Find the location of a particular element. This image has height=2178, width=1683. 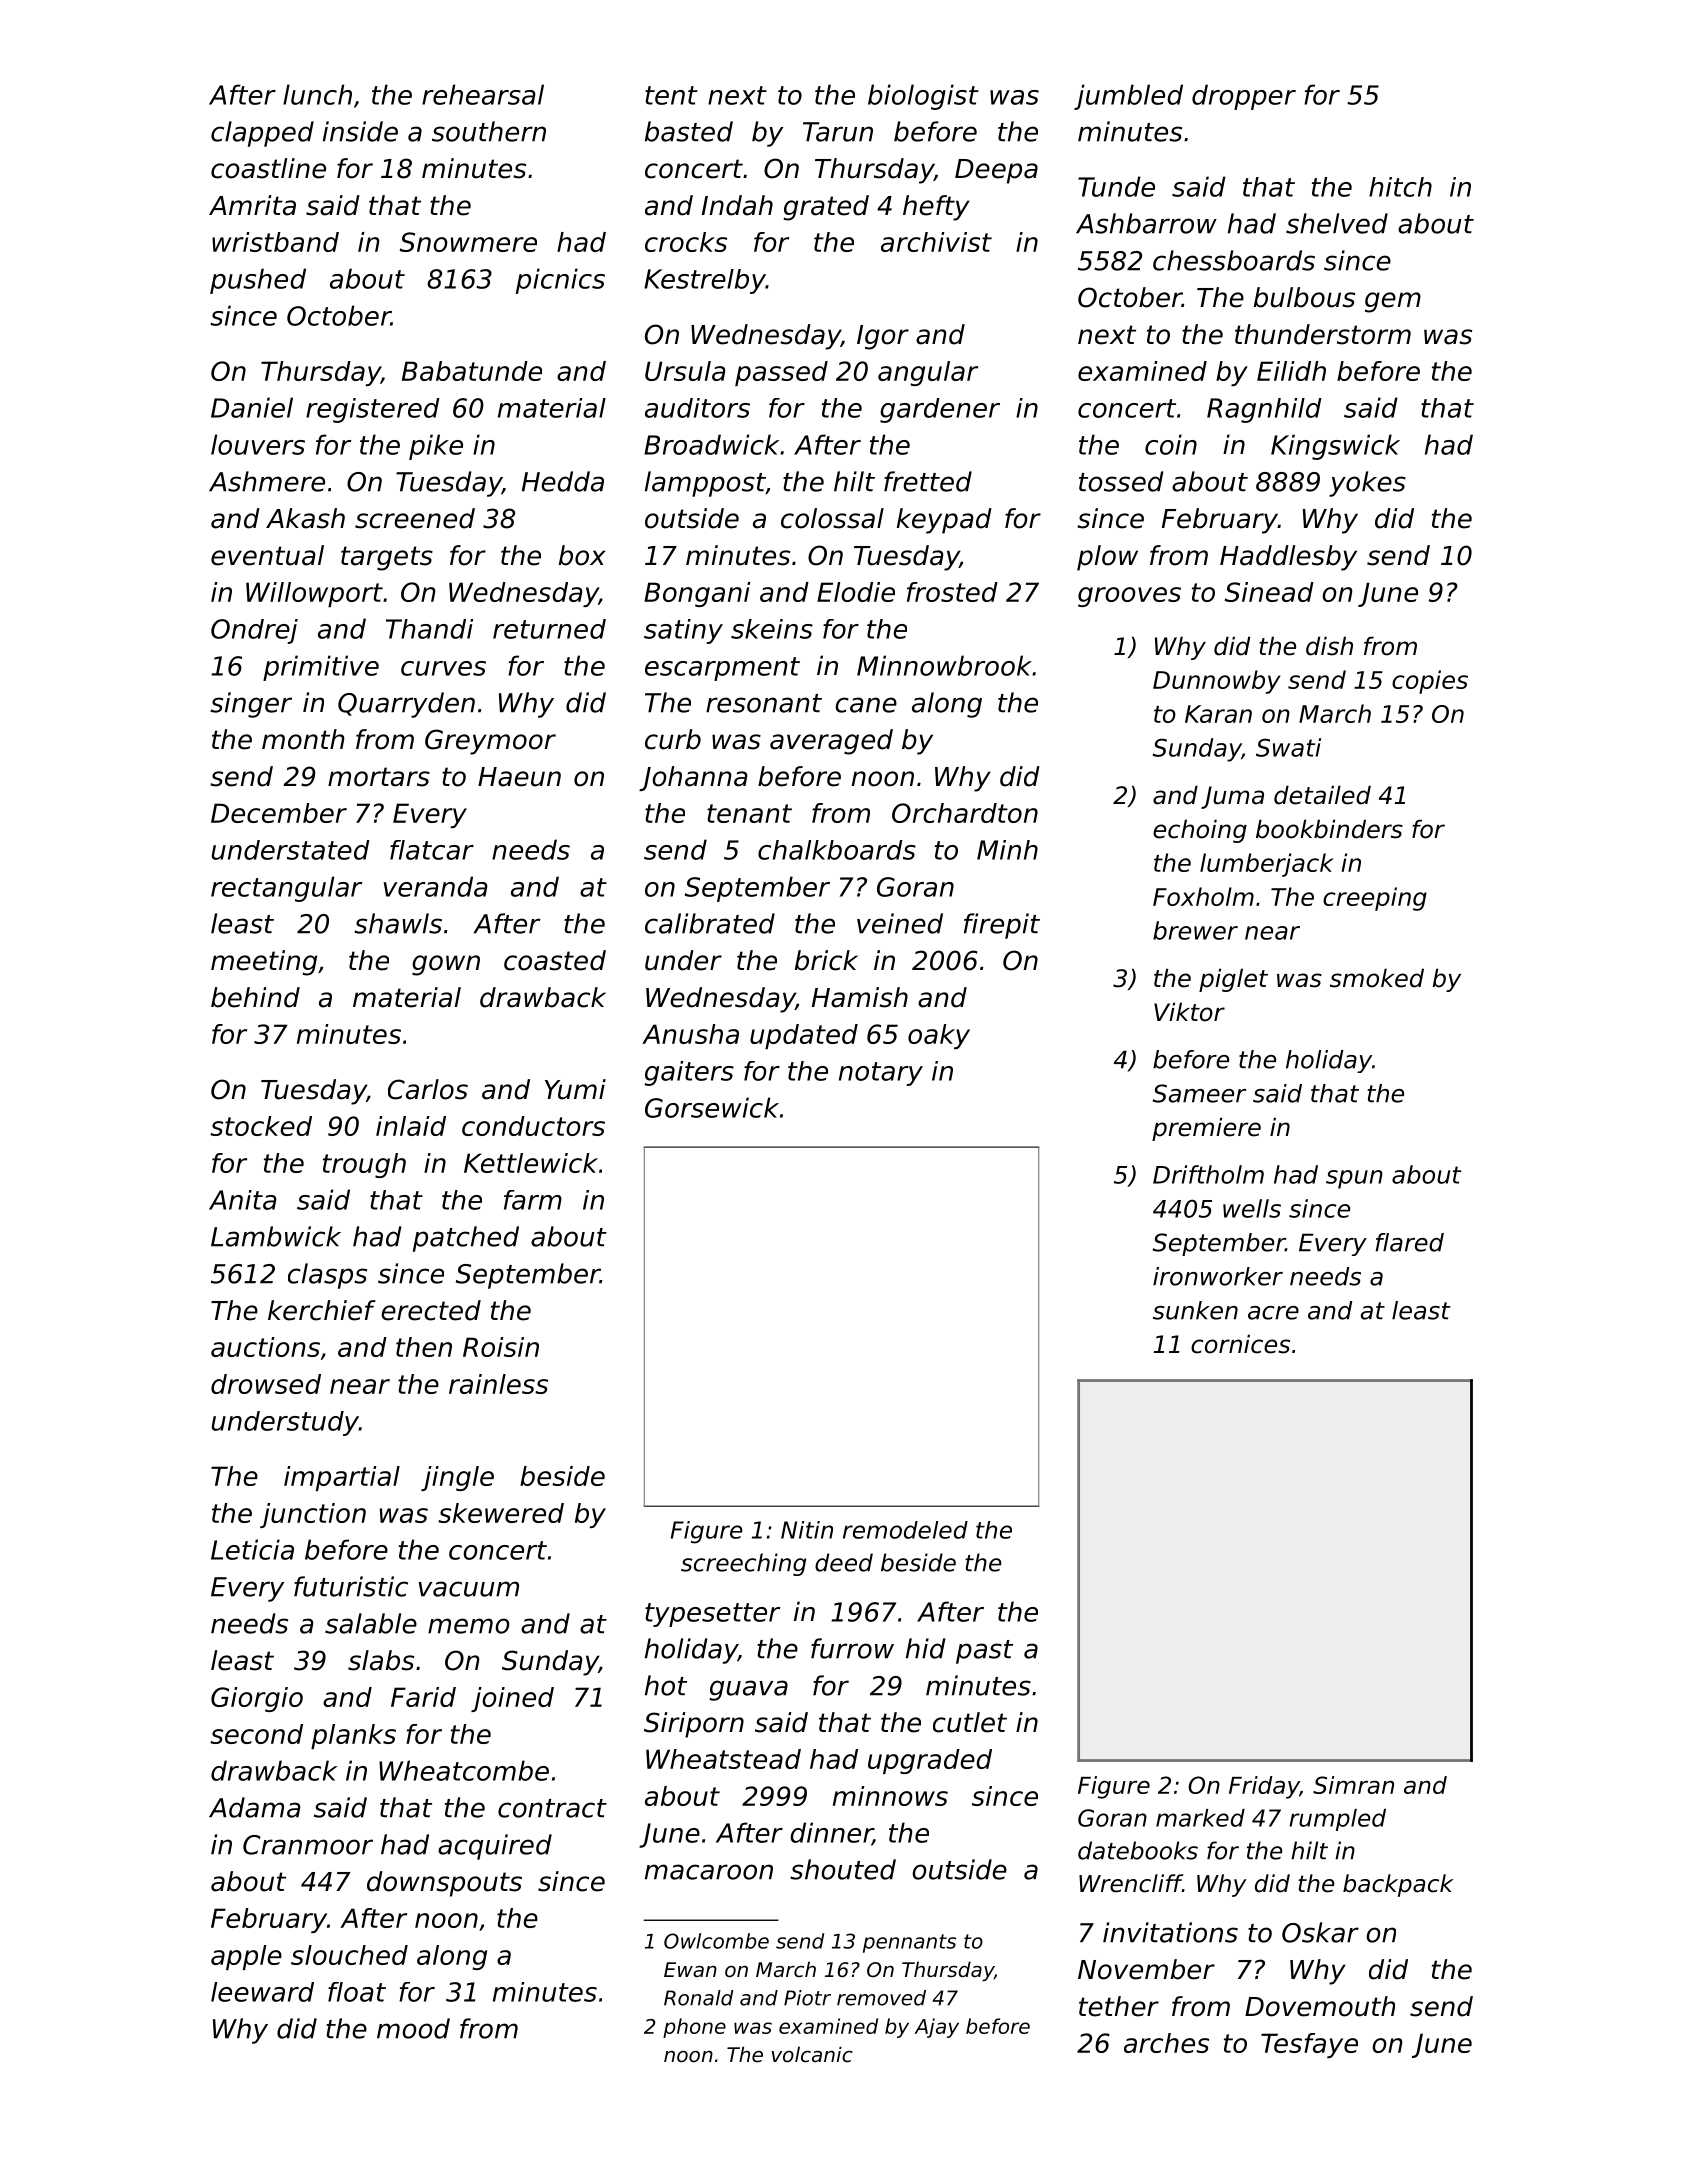

past is located at coordinates (984, 1652).
